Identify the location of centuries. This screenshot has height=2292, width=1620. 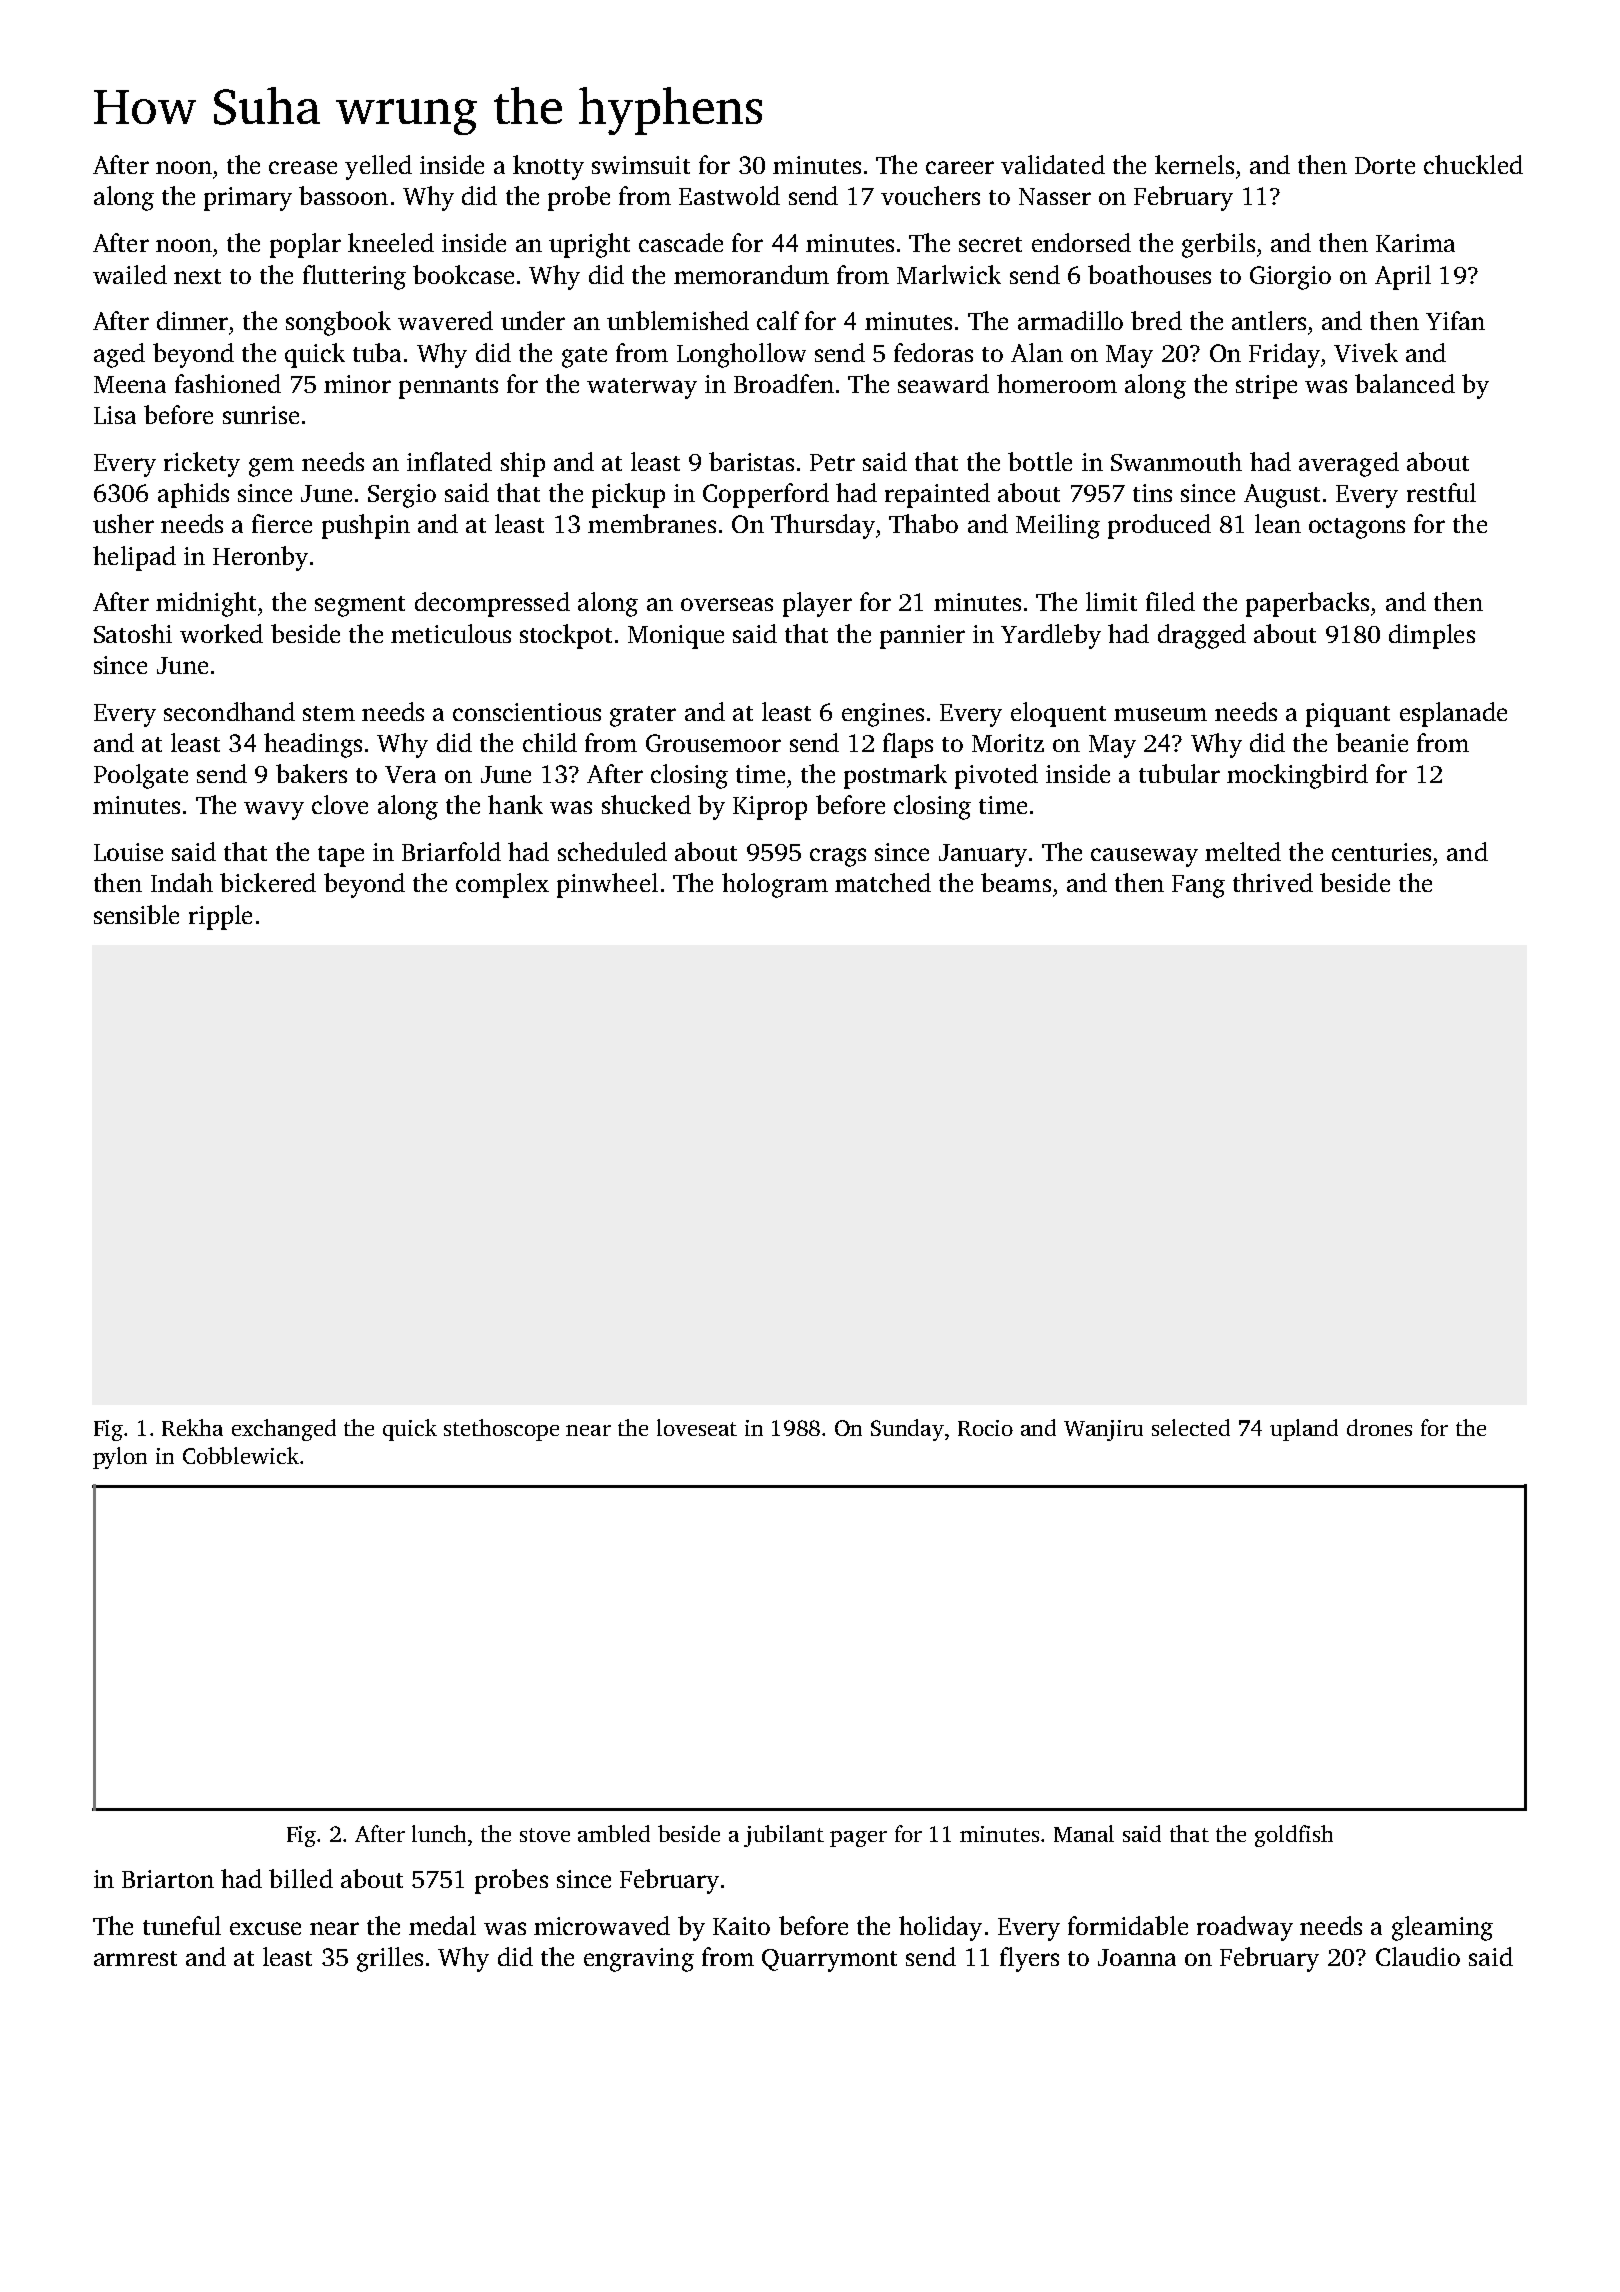
(1381, 852).
